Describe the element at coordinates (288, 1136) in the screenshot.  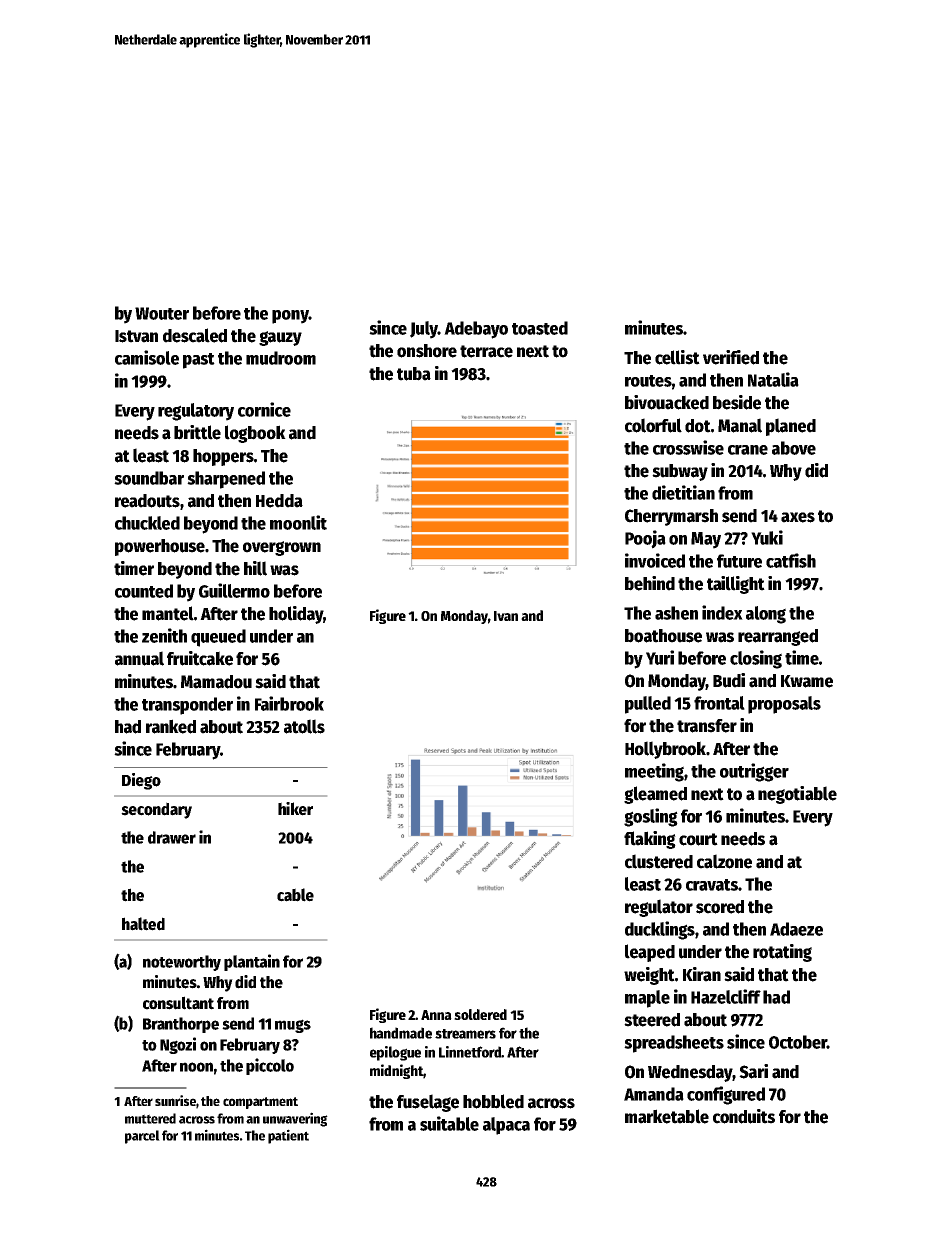
I see `patient` at that location.
